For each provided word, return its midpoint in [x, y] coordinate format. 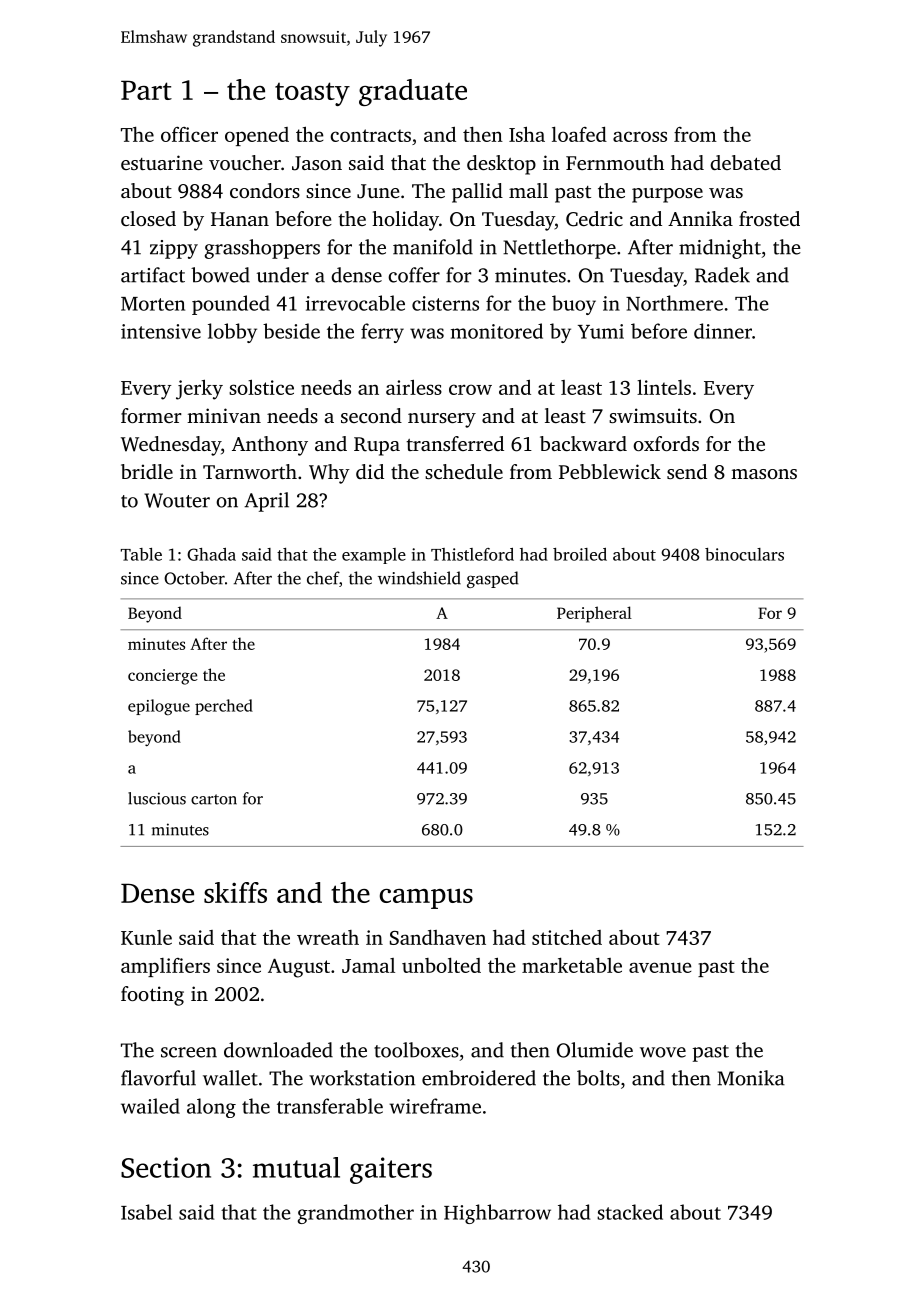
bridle [147, 471]
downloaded [278, 1050]
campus [426, 899]
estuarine [162, 162]
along [211, 1108]
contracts [370, 135]
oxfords [666, 443]
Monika [751, 1078]
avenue [660, 967]
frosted [769, 218]
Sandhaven [438, 937]
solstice [261, 387]
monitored [497, 331]
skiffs [235, 892]
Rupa [377, 446]
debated [745, 162]
